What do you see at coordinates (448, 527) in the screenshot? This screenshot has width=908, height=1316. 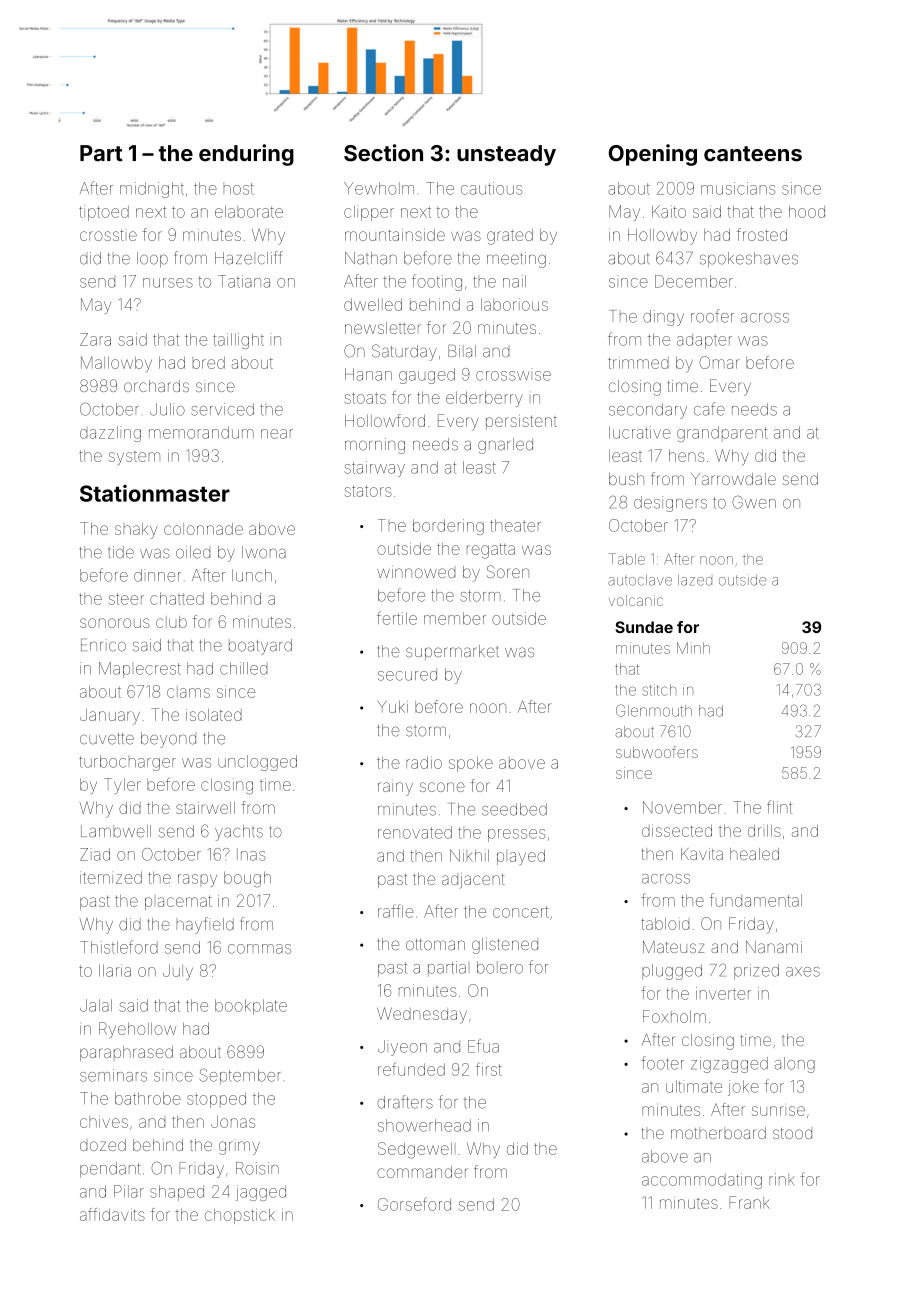 I see `bordering` at bounding box center [448, 527].
